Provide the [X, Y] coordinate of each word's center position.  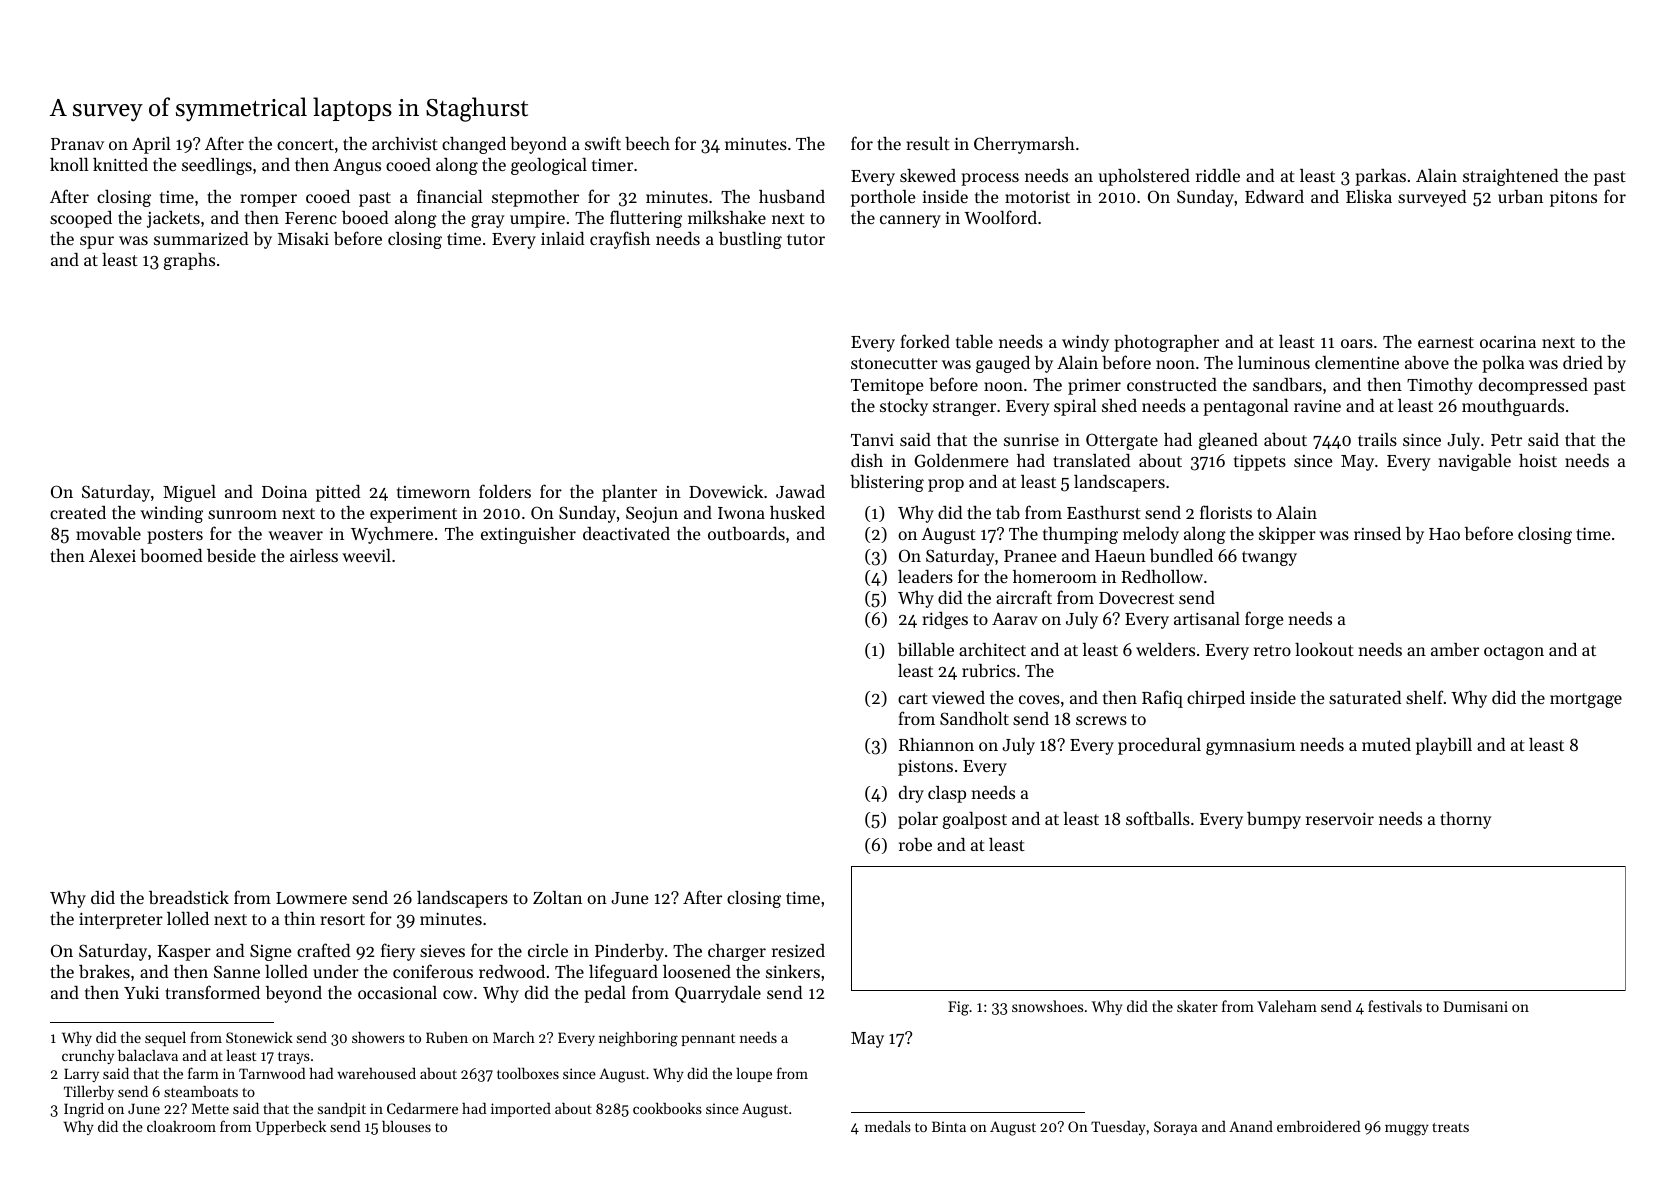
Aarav [1015, 618]
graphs [189, 261]
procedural [1159, 746]
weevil [366, 555]
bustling [750, 240]
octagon [1514, 652]
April [151, 145]
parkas [1380, 177]
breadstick [189, 897]
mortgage [1586, 700]
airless [314, 555]
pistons [925, 767]
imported [521, 1110]
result [928, 143]
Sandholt [974, 718]
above [1427, 362]
